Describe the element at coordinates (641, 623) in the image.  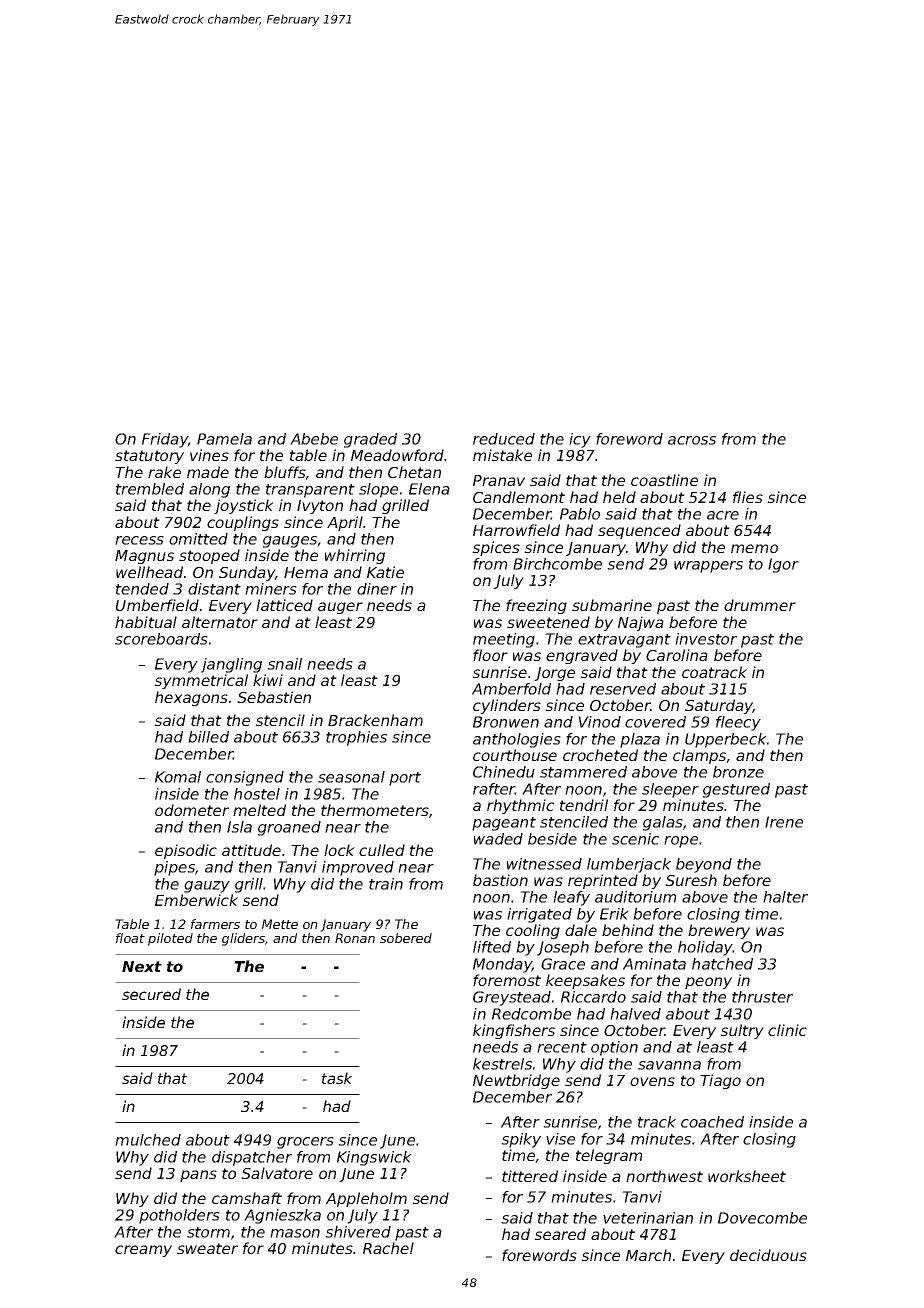
I see `Najwa` at that location.
